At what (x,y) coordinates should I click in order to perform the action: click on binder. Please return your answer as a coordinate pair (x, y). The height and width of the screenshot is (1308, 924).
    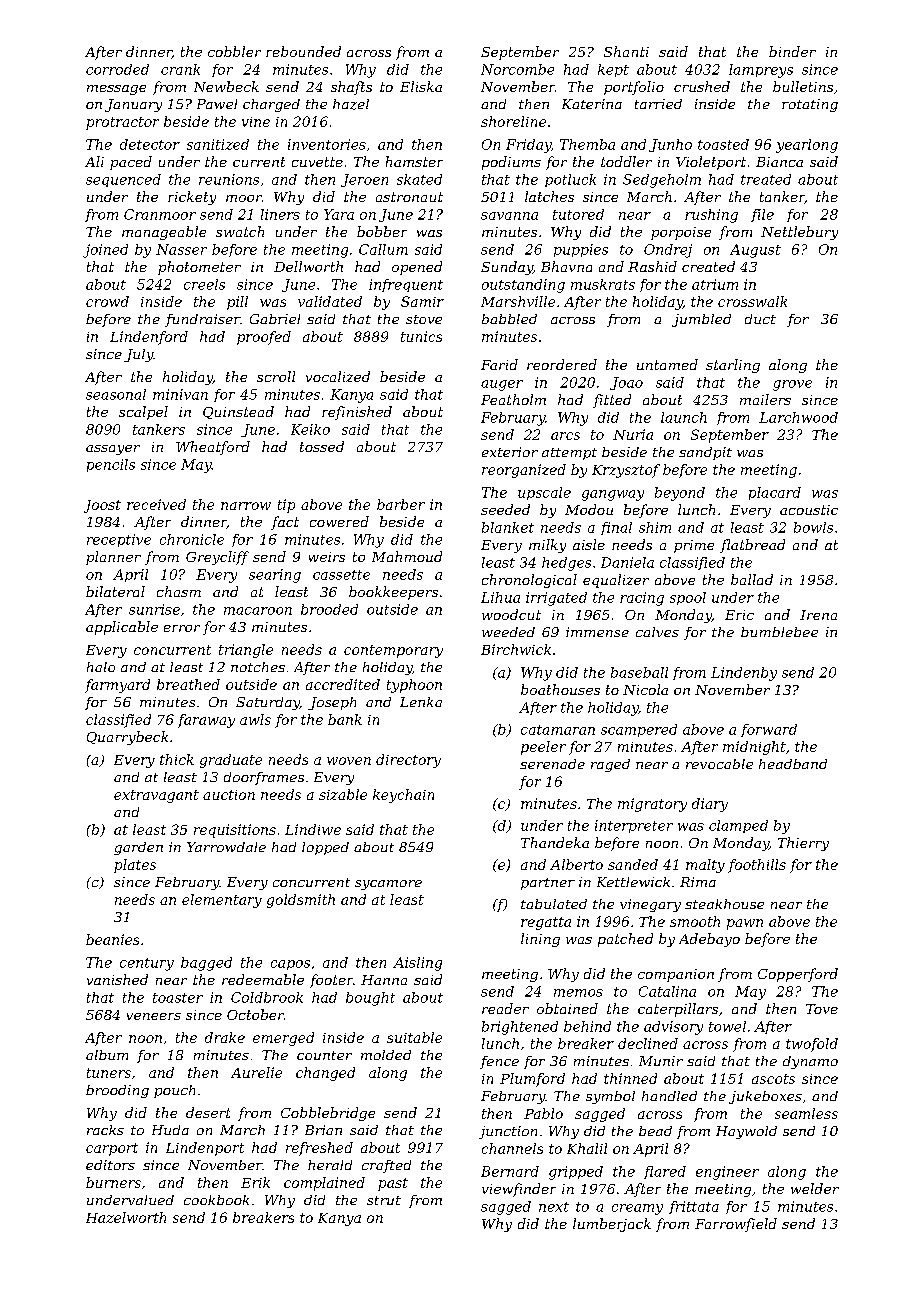
    Looking at the image, I should click on (792, 51).
